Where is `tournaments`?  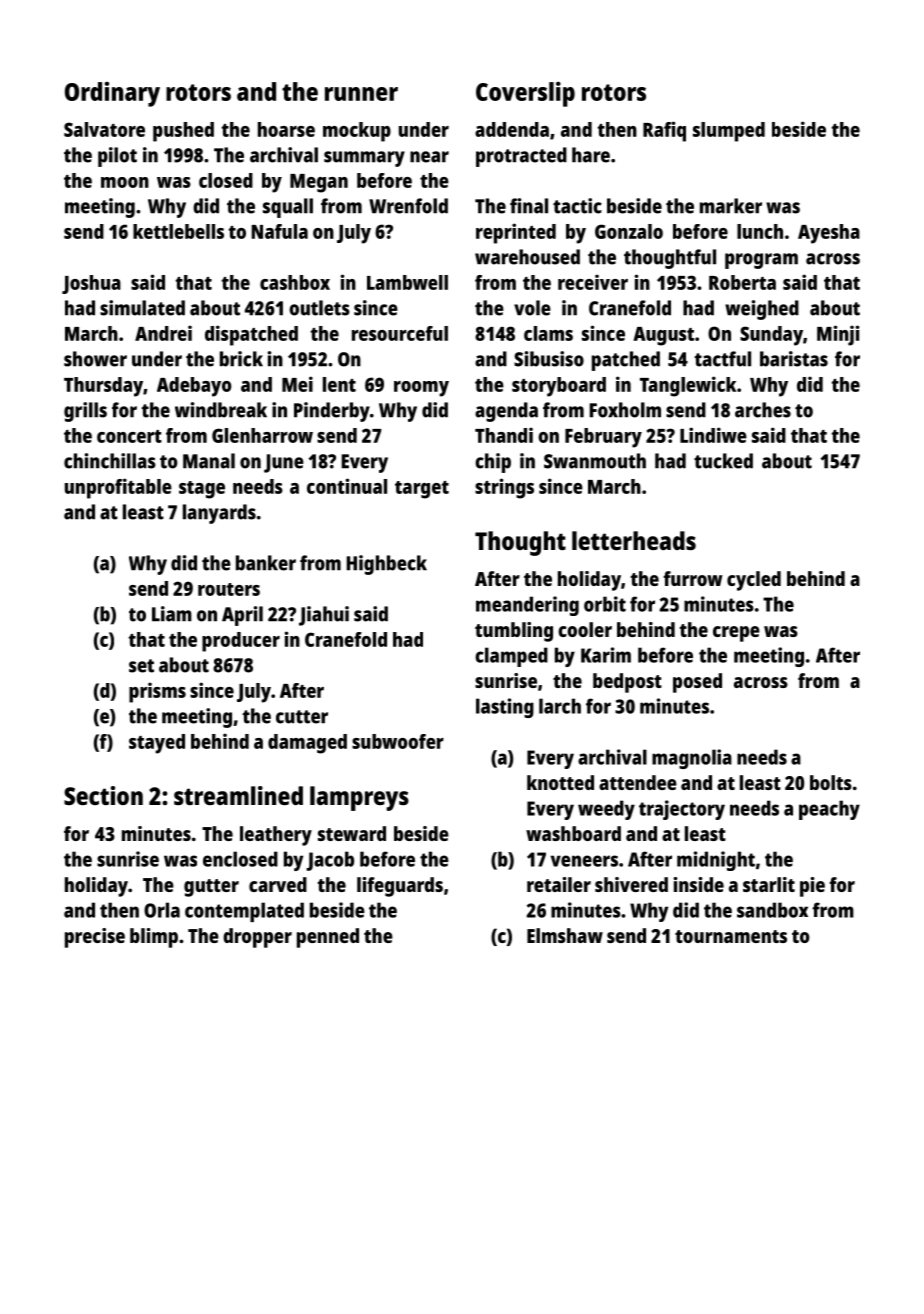 tournaments is located at coordinates (731, 936).
